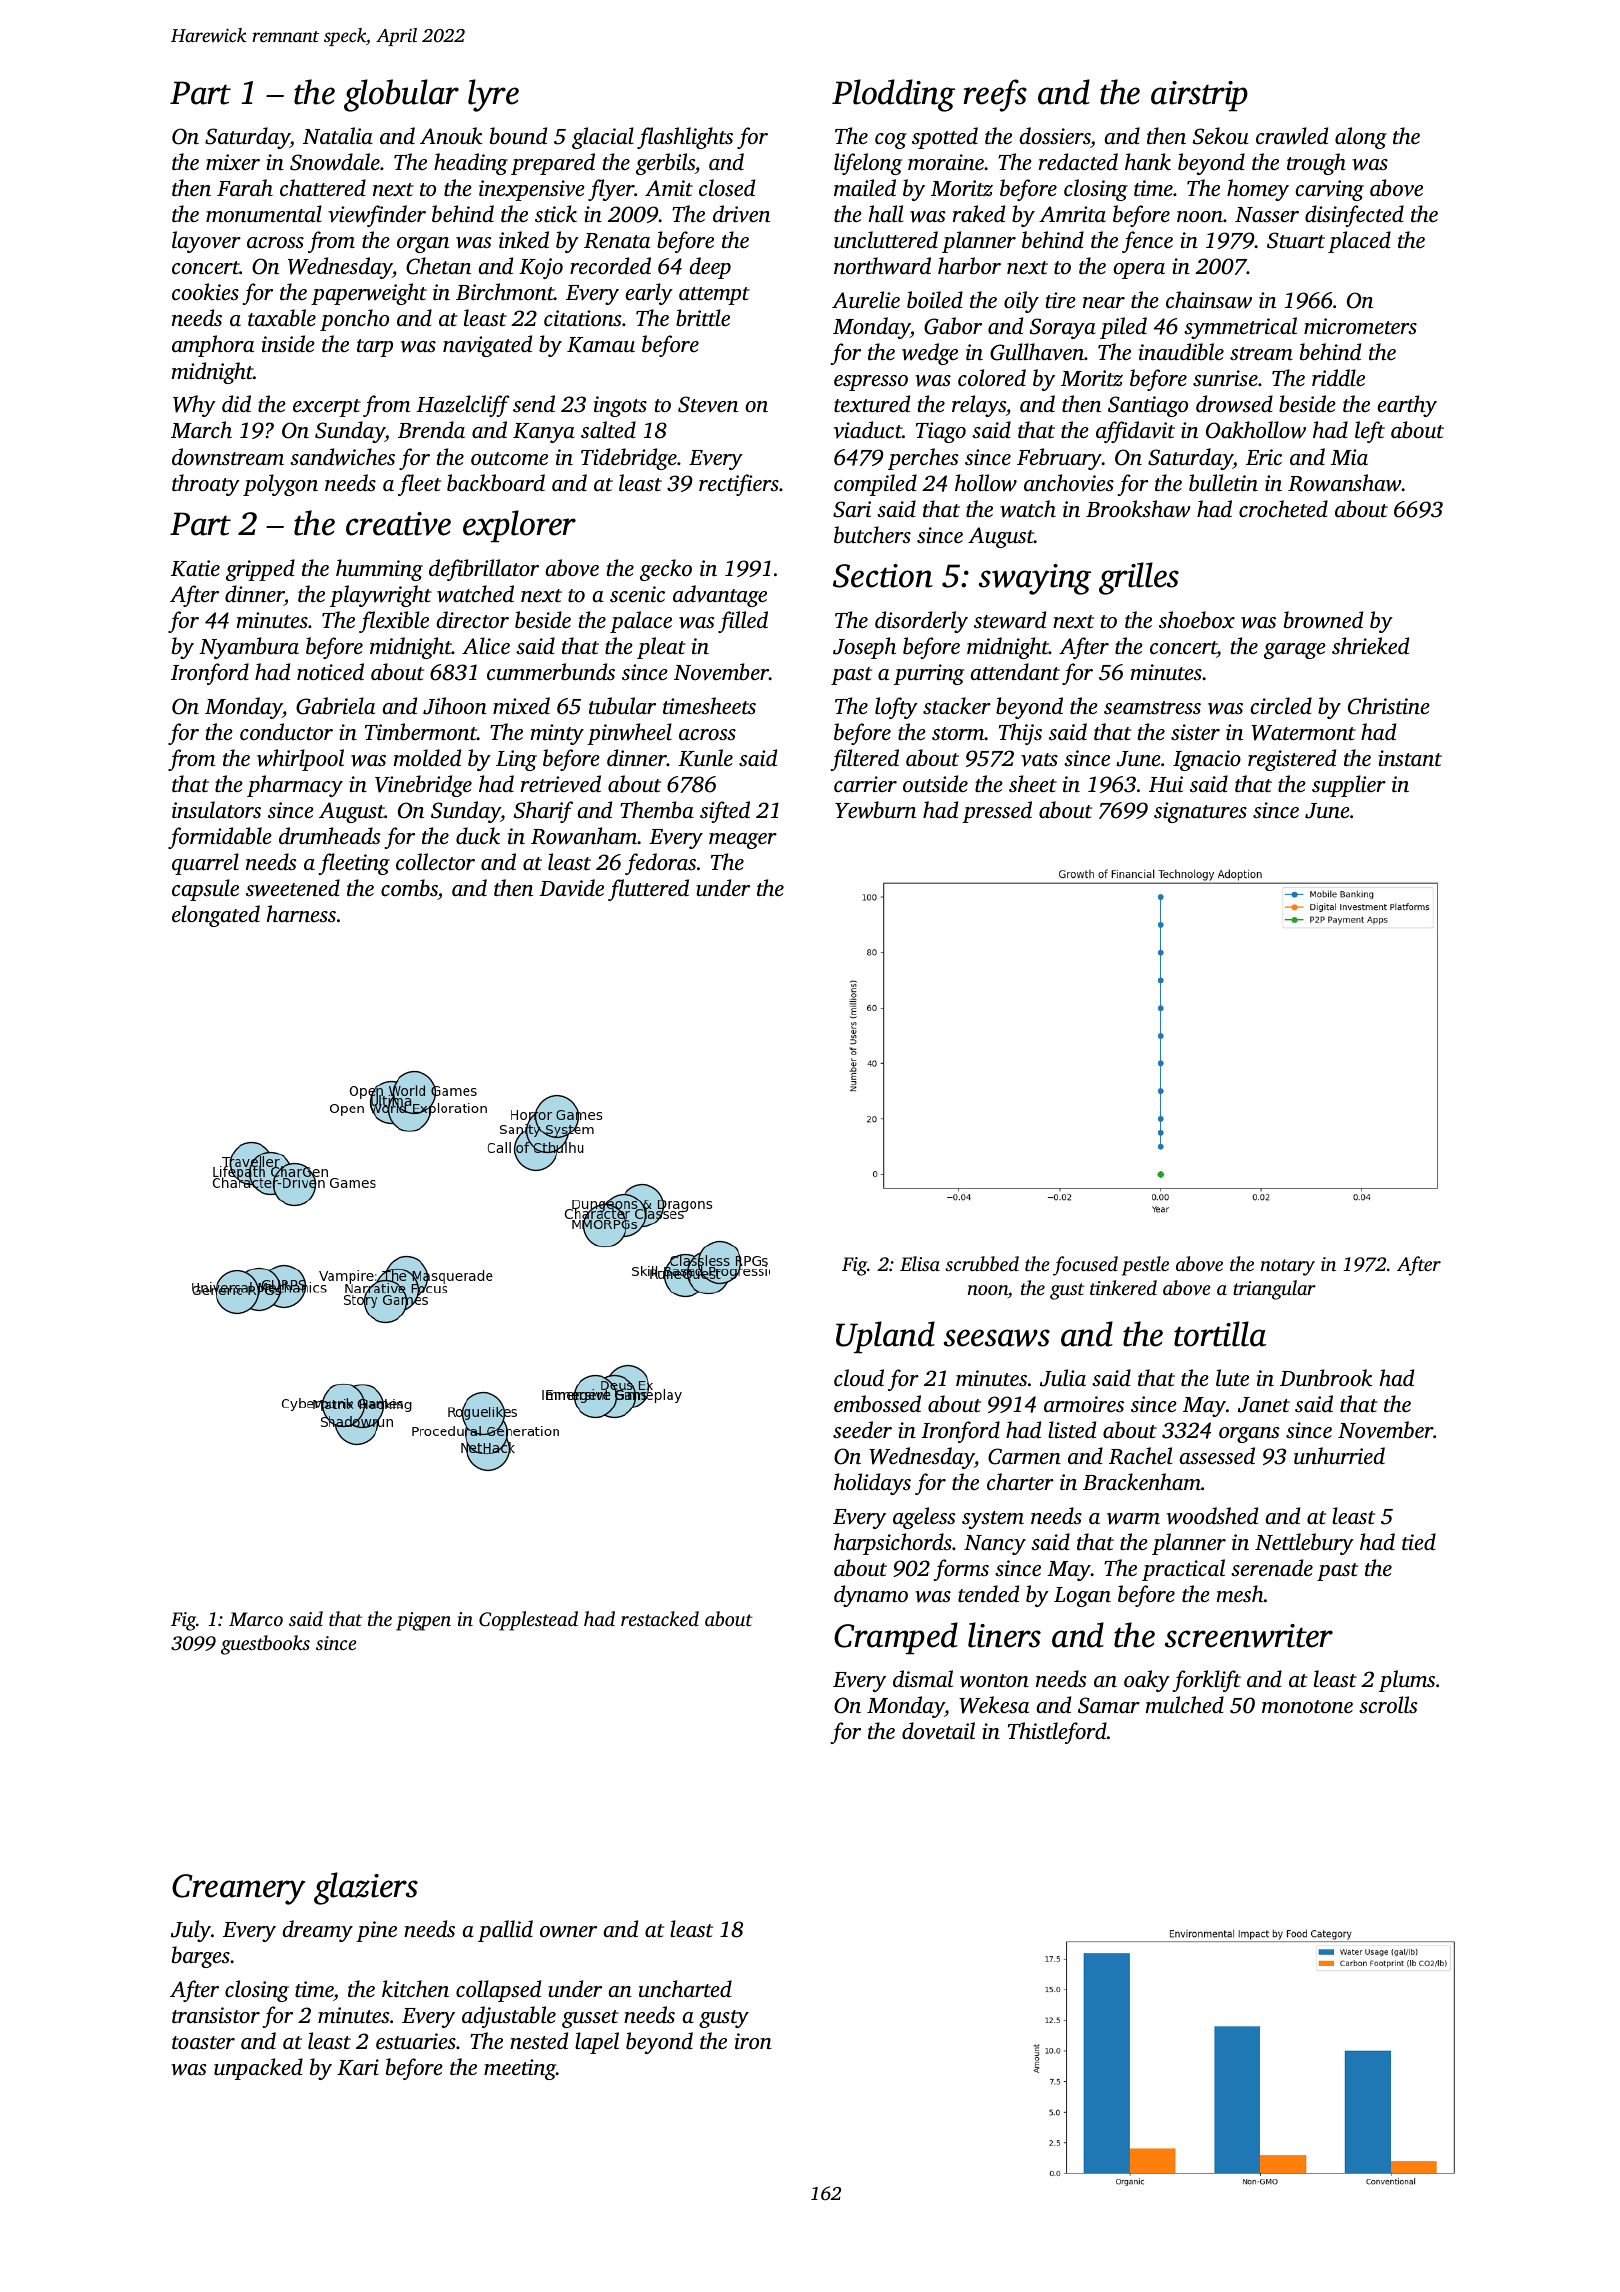  Describe the element at coordinates (920, 1263) in the screenshot. I see `Elisa` at that location.
